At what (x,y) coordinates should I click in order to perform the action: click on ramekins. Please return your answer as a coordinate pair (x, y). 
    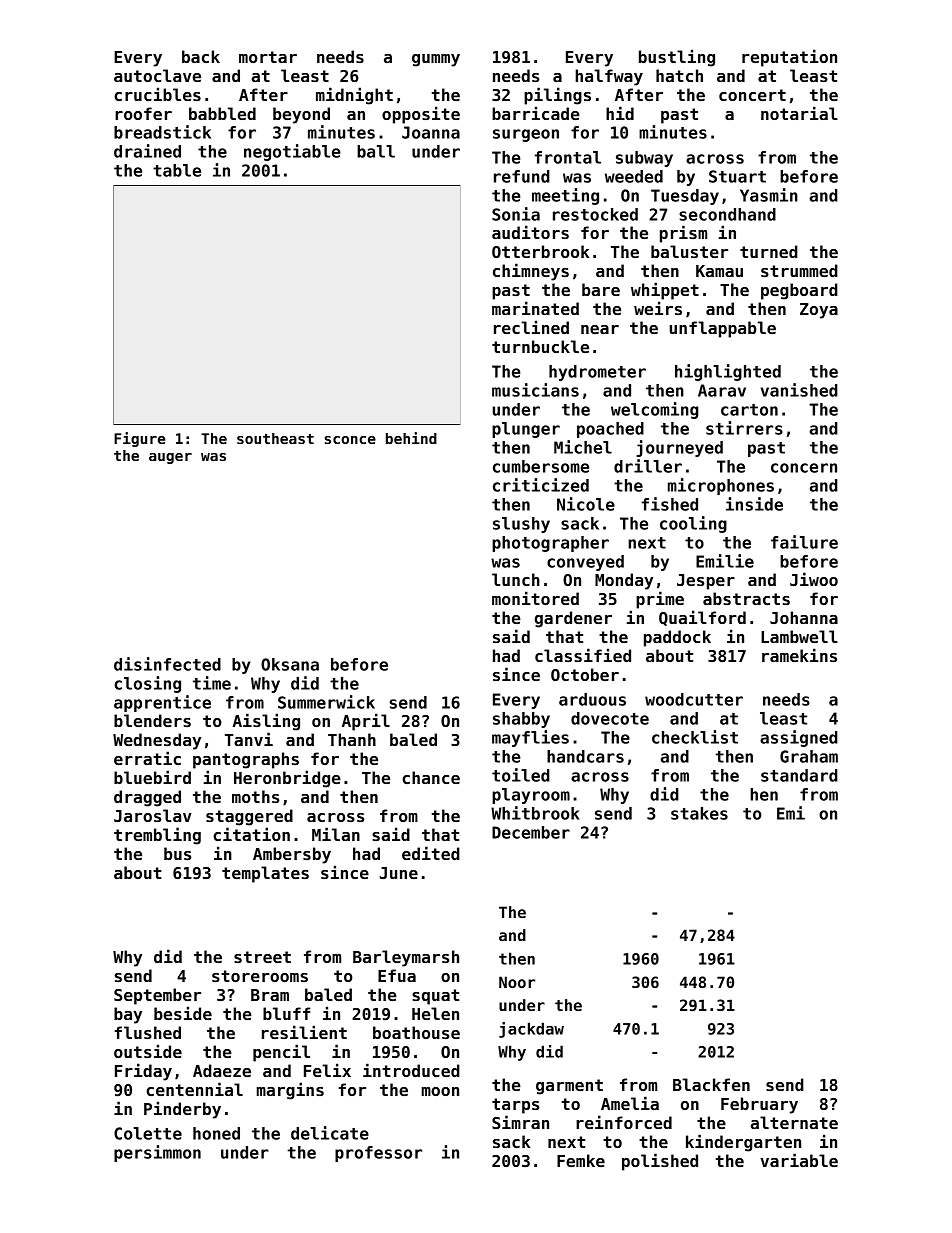
    Looking at the image, I should click on (799, 655).
